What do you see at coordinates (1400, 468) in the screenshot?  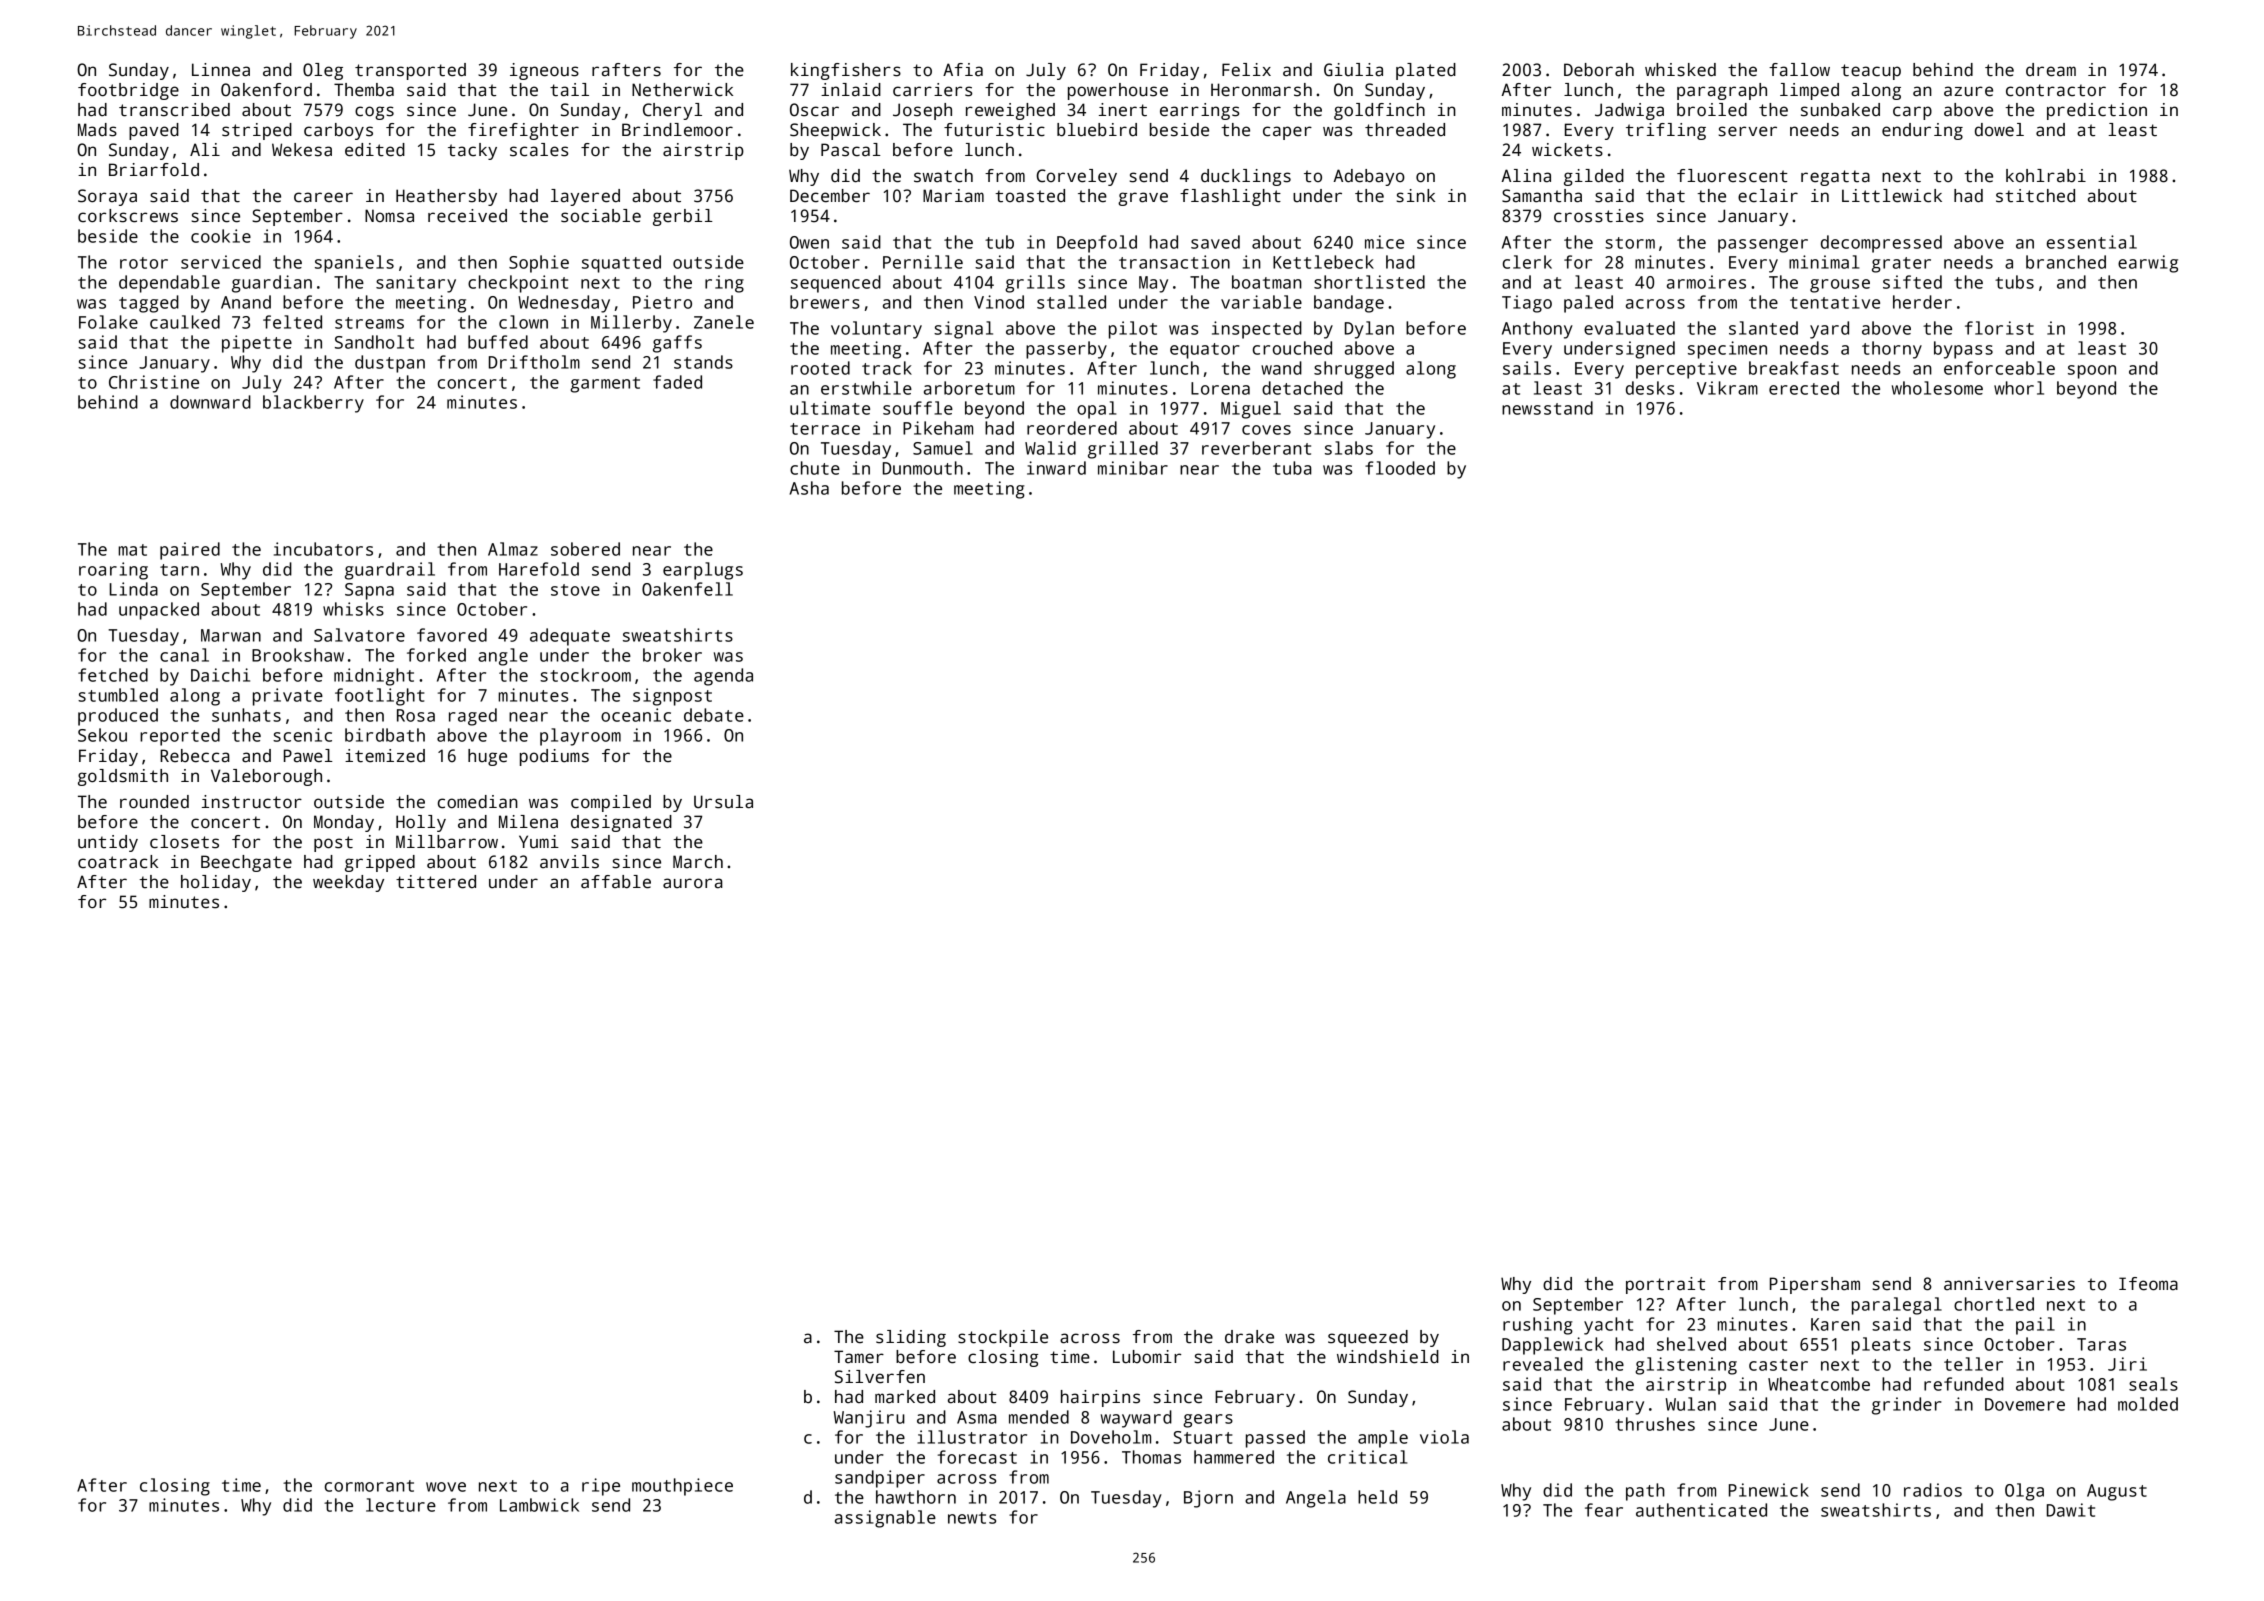 I see `flooded` at bounding box center [1400, 468].
